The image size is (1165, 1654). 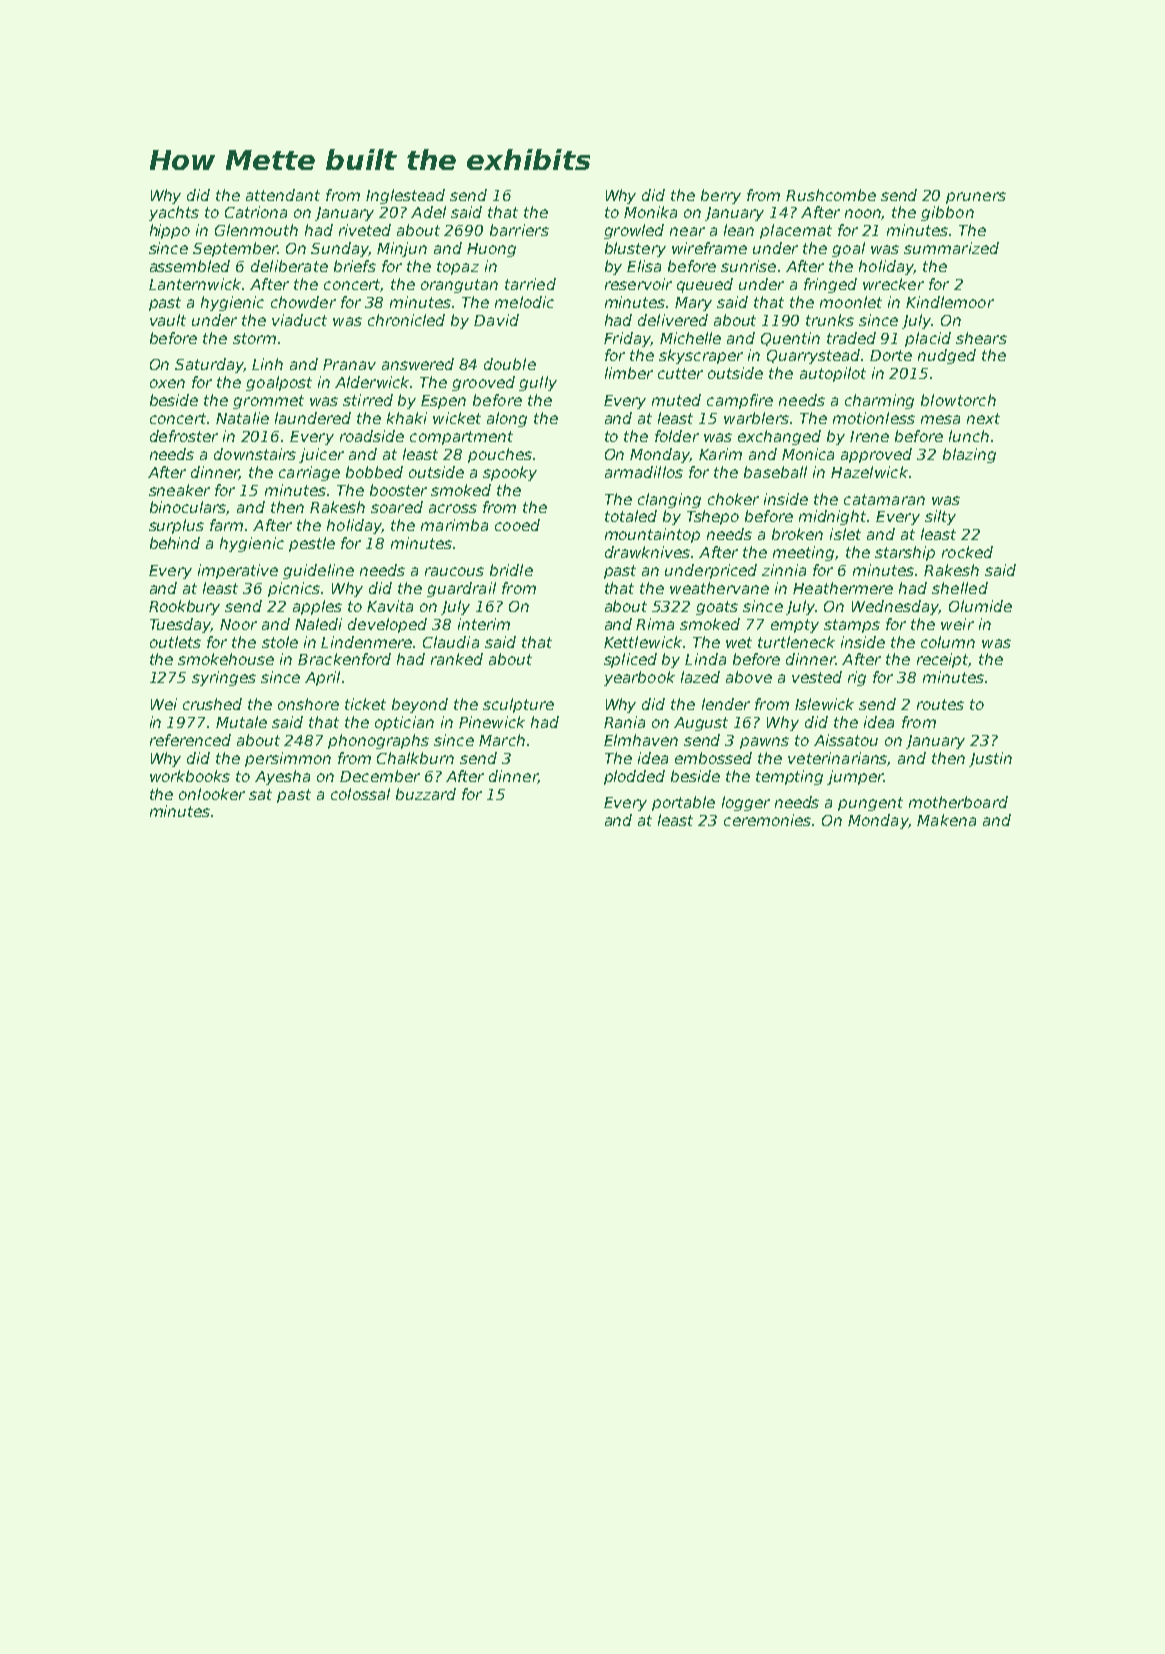 What do you see at coordinates (212, 794) in the screenshot?
I see `onlooker` at bounding box center [212, 794].
